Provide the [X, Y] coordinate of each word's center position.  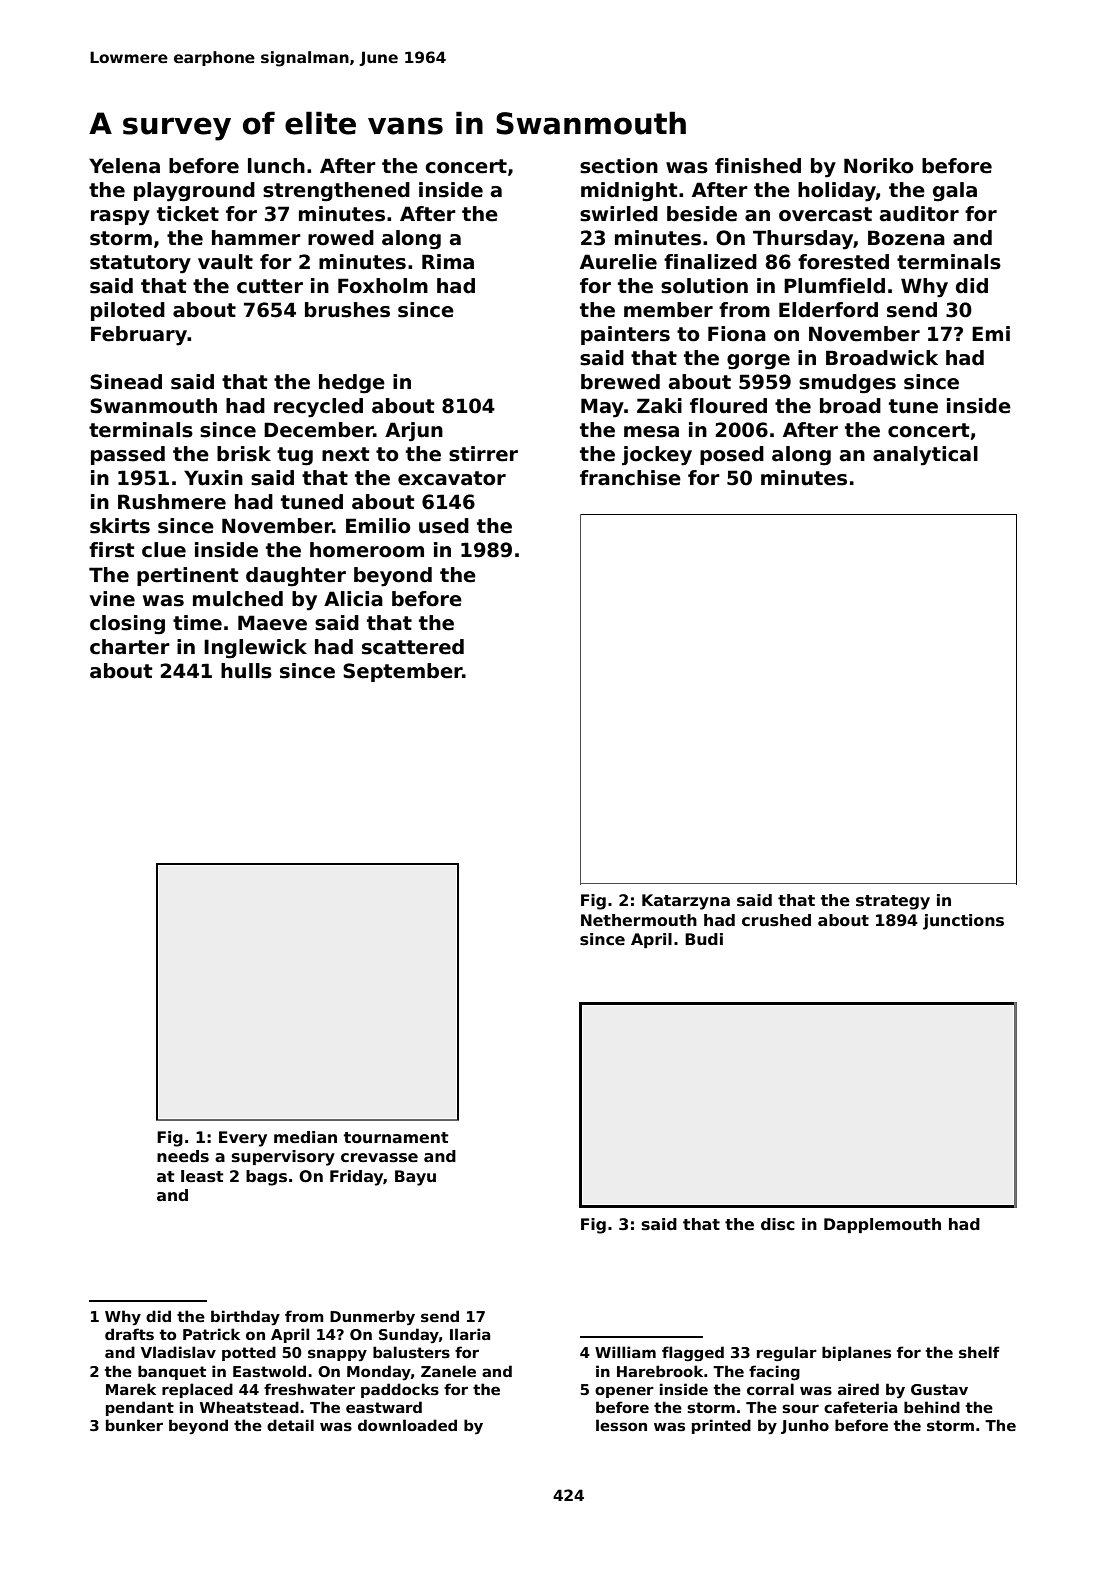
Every [243, 1139]
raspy [120, 218]
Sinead [126, 382]
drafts [129, 1334]
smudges [847, 384]
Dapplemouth [882, 1225]
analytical [925, 456]
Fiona [737, 334]
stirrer [483, 454]
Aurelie [618, 262]
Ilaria [470, 1334]
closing [127, 625]
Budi [704, 939]
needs [183, 1156]
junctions [963, 922]
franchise [630, 478]
